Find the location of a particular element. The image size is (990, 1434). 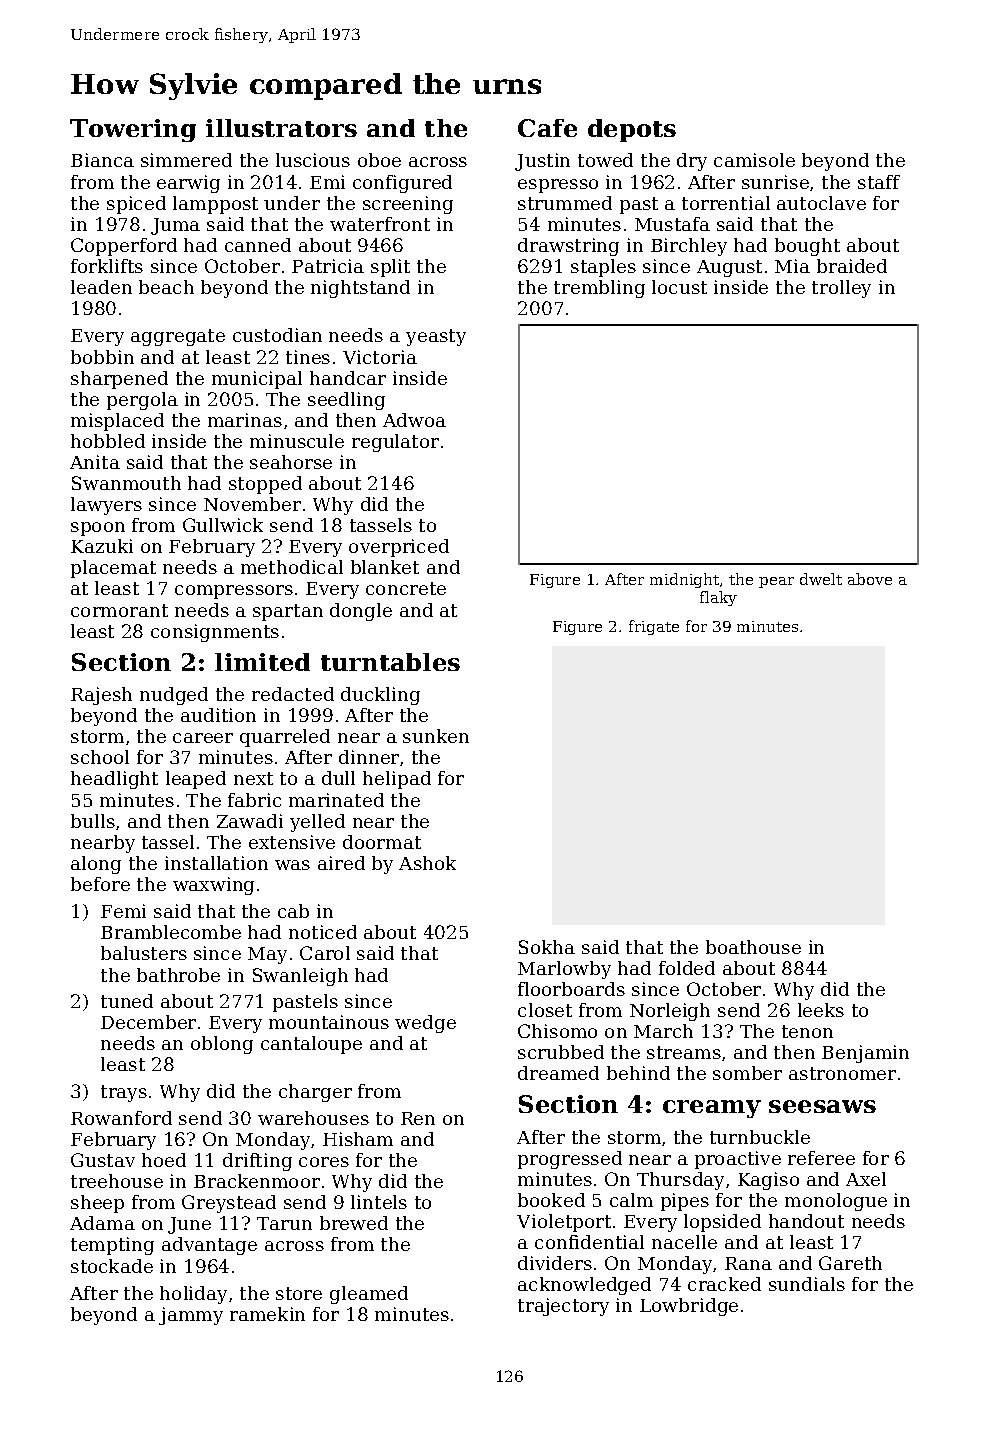

trembling is located at coordinates (599, 289).
